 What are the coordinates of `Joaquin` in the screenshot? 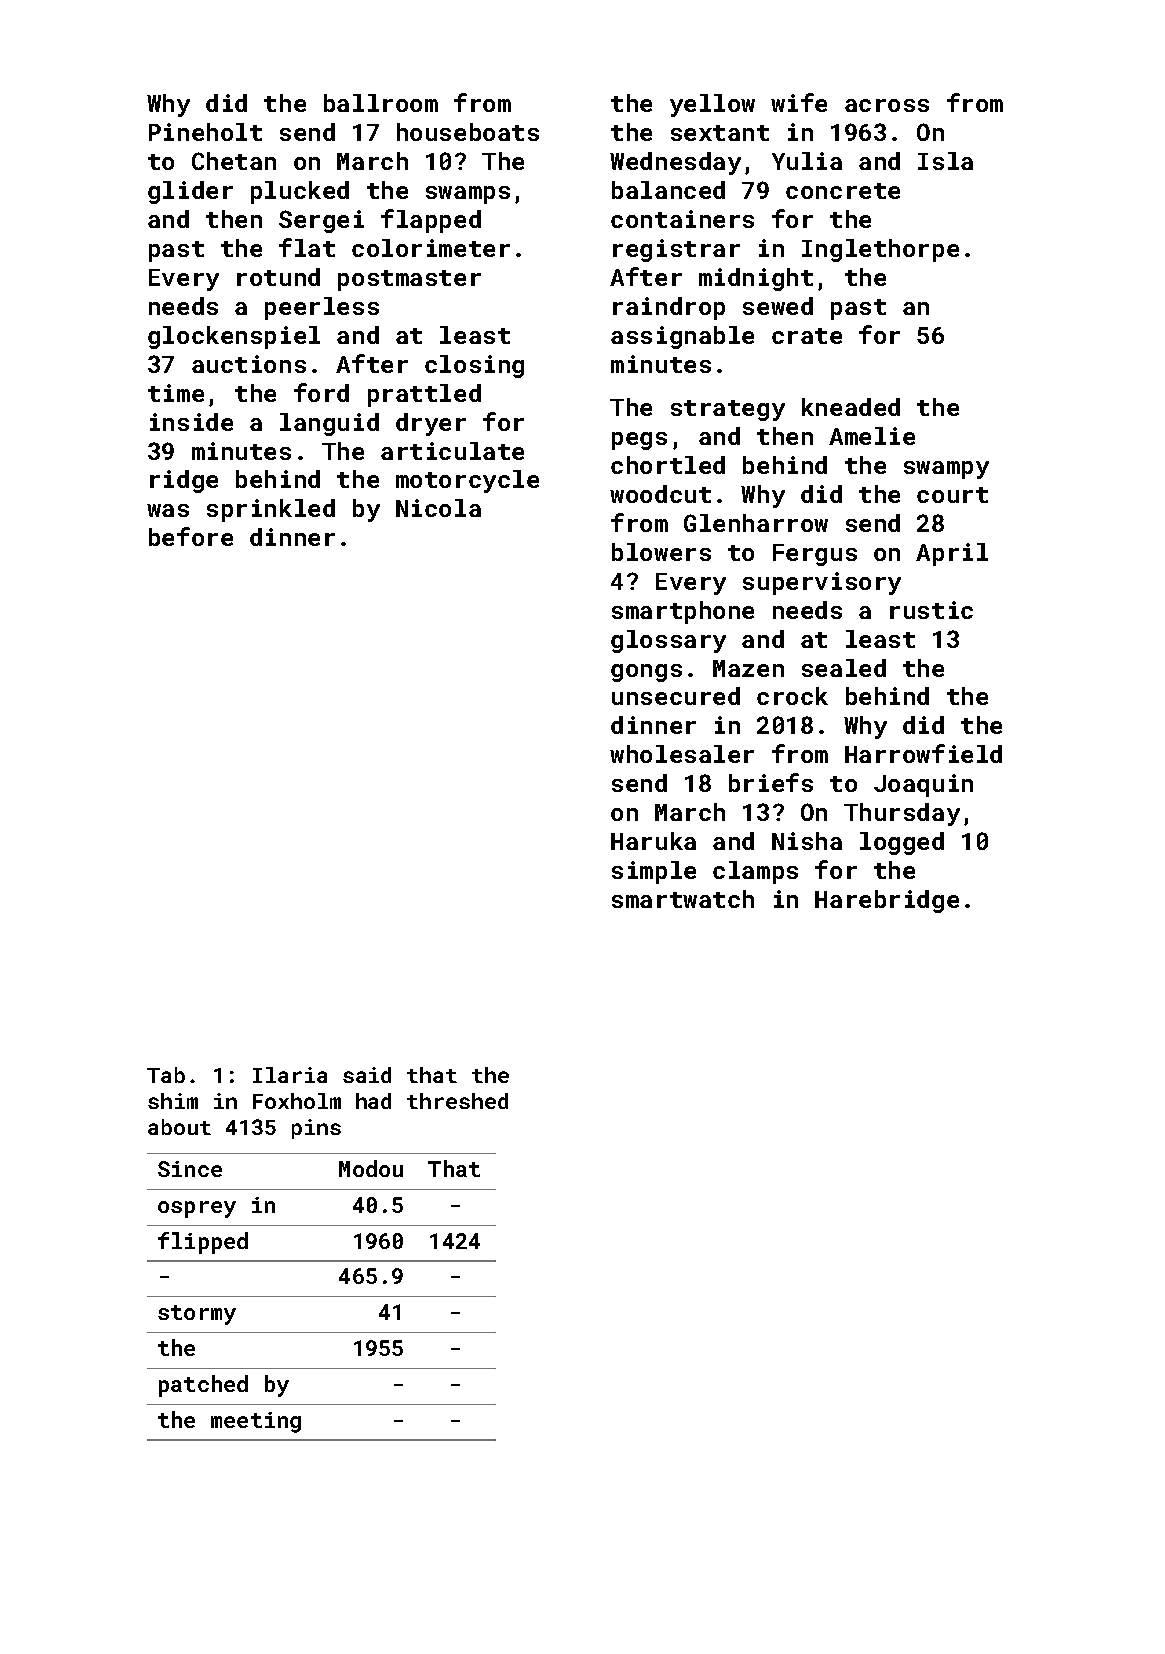 It's located at (923, 785).
